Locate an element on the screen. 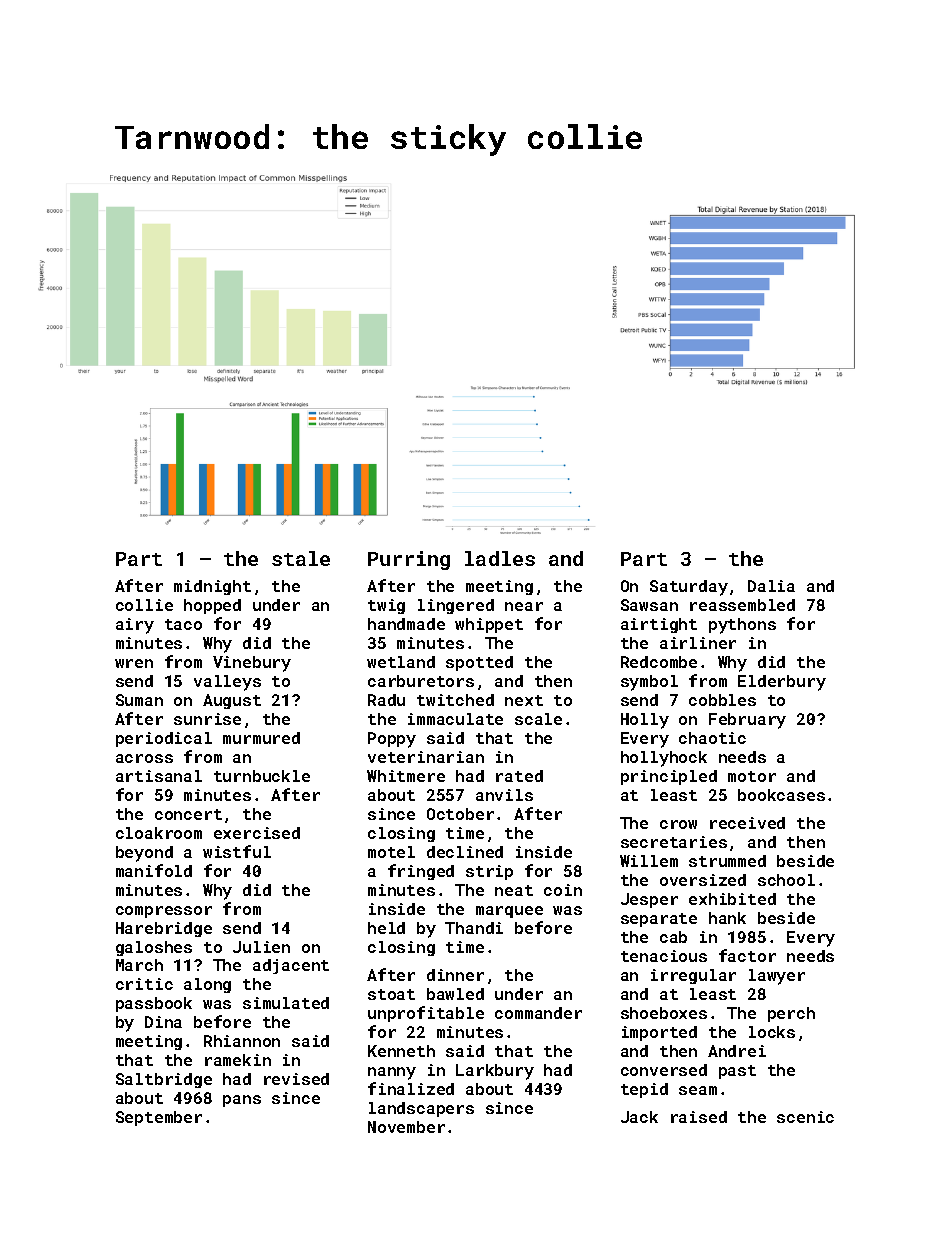 The width and height of the screenshot is (952, 1233). coin is located at coordinates (563, 890).
